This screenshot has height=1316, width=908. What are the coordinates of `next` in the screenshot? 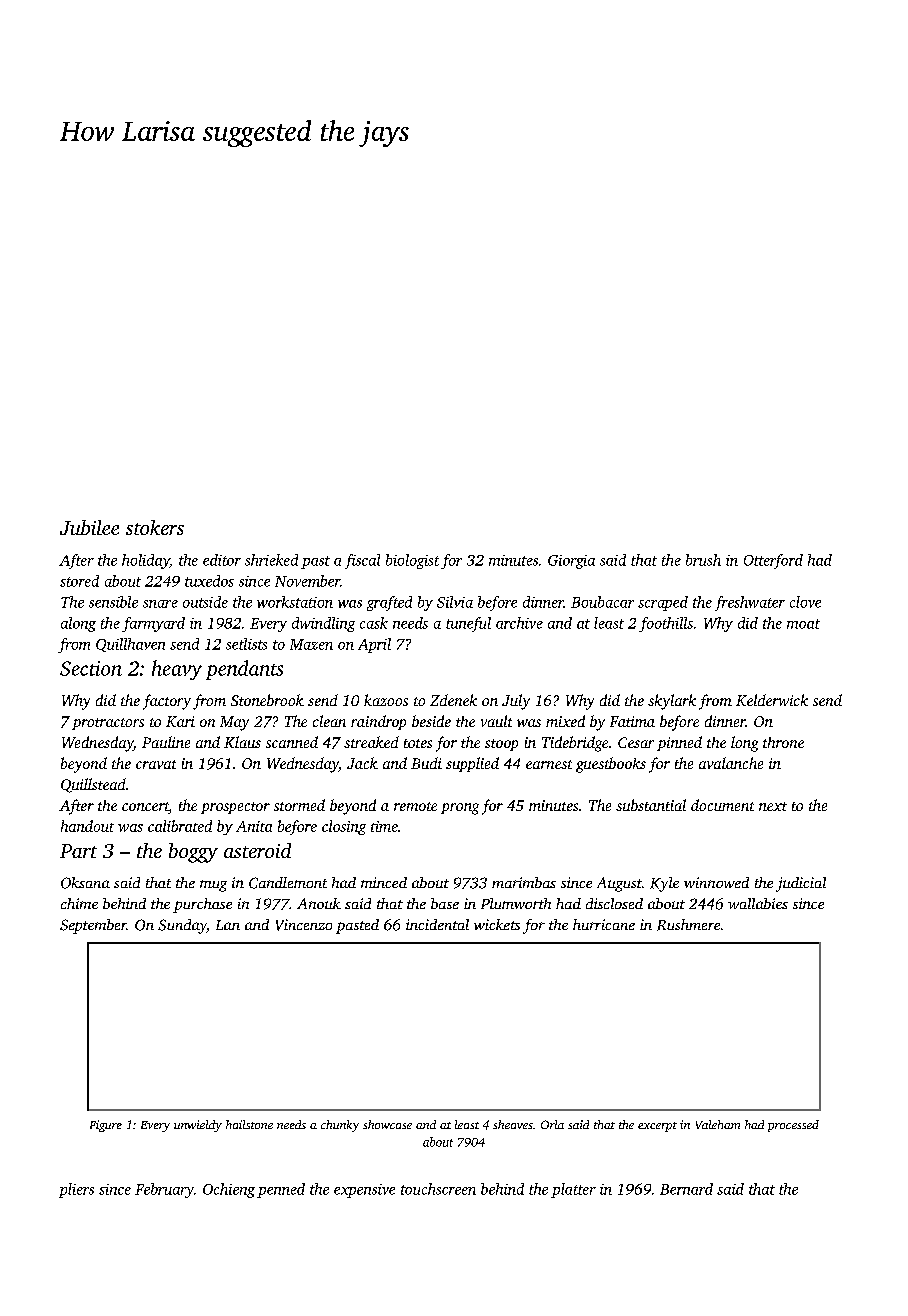 It's located at (773, 806).
